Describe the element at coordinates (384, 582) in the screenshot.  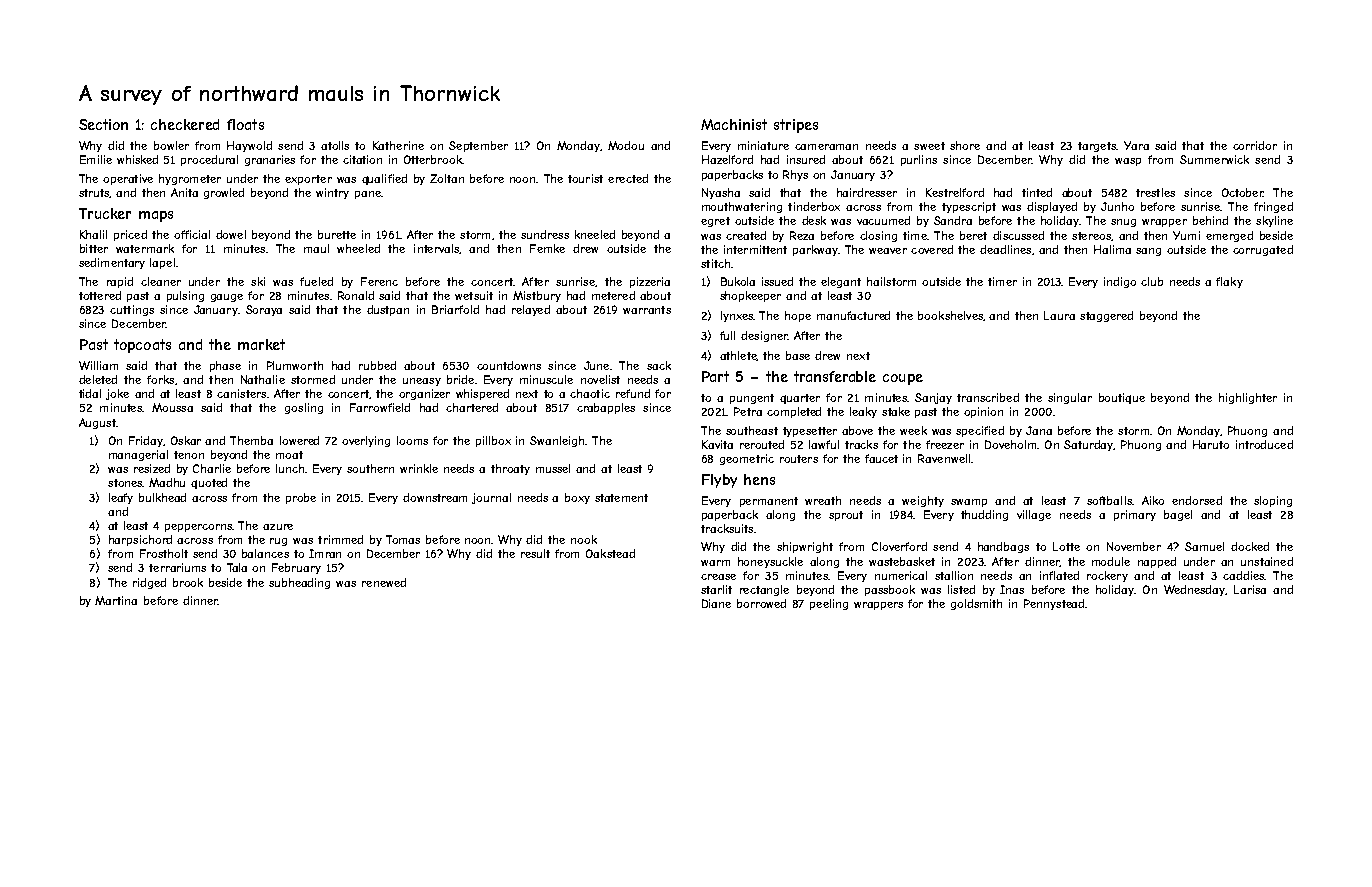
I see `renewed` at that location.
